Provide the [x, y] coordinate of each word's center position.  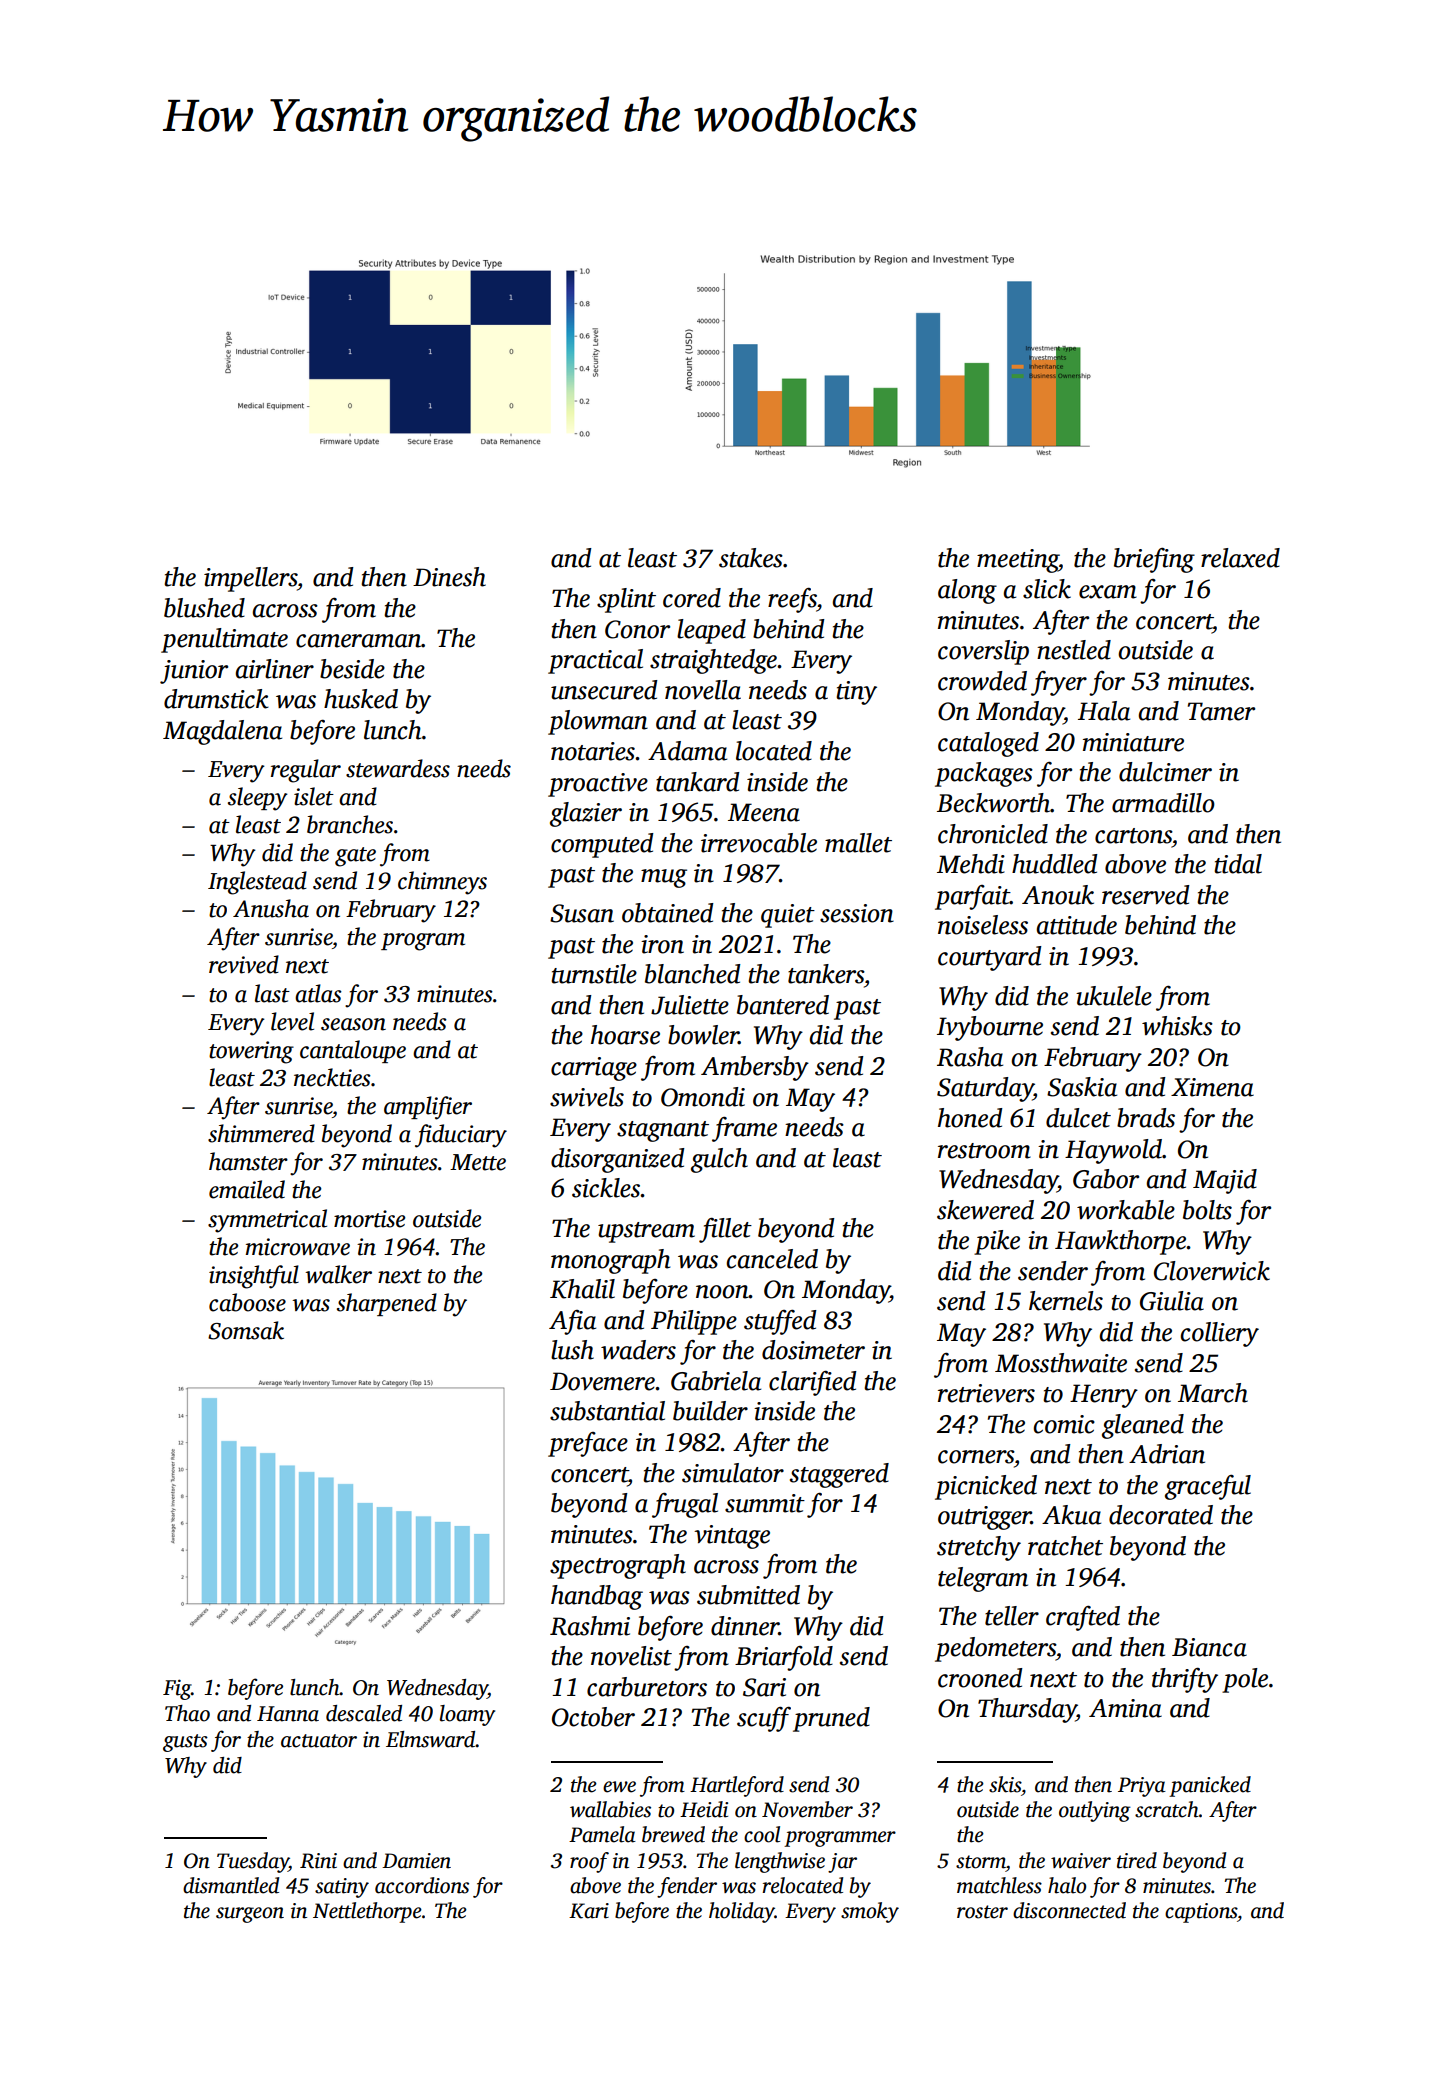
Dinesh [449, 577]
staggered [839, 1475]
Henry [1104, 1396]
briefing [1154, 560]
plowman [598, 722]
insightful [254, 1277]
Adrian [1167, 1454]
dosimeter [813, 1350]
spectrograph [618, 1566]
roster [982, 1912]
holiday [742, 1912]
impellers [250, 579]
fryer [1059, 683]
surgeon [250, 1915]
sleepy [258, 799]
